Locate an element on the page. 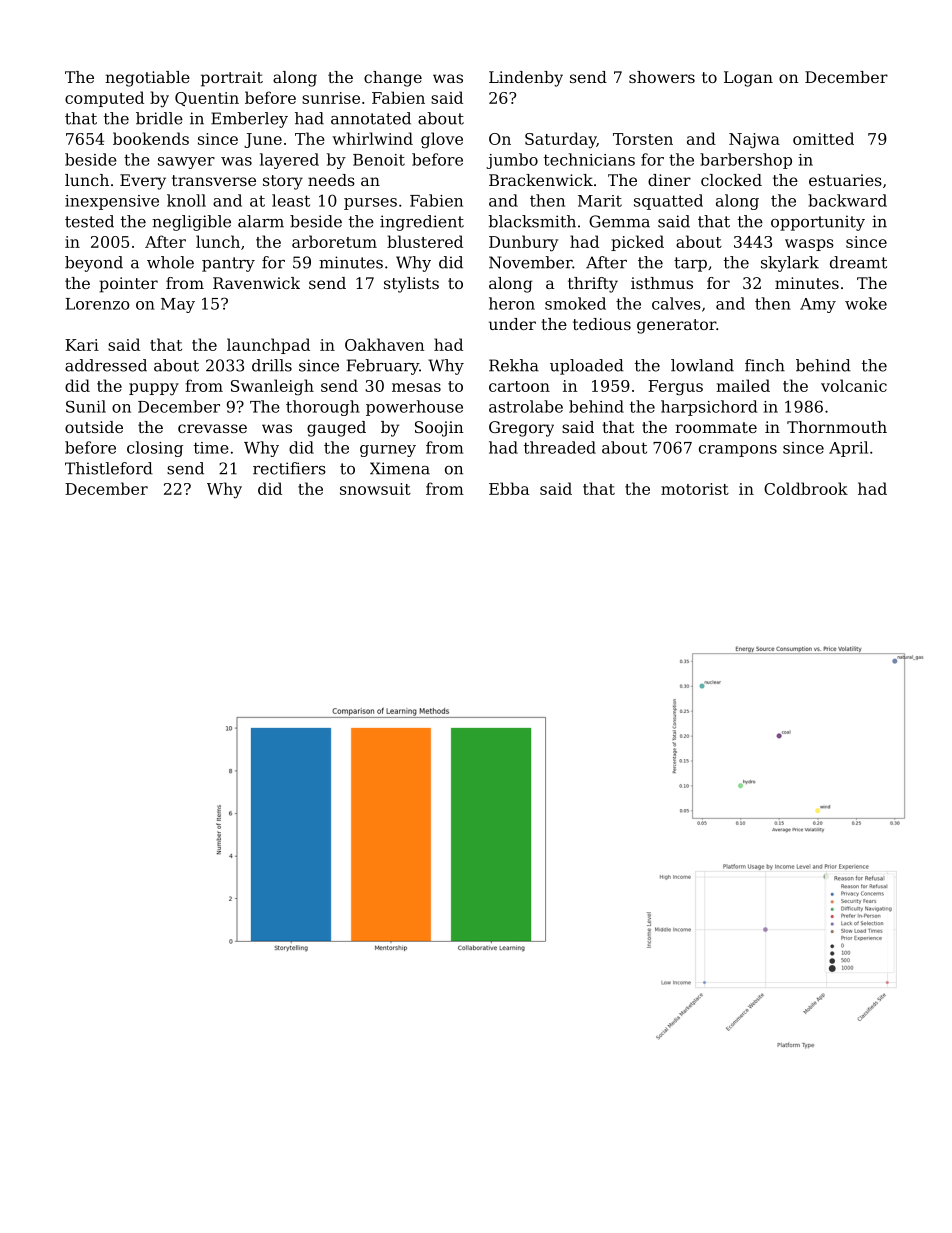 The image size is (952, 1233). Lindenby is located at coordinates (526, 79).
